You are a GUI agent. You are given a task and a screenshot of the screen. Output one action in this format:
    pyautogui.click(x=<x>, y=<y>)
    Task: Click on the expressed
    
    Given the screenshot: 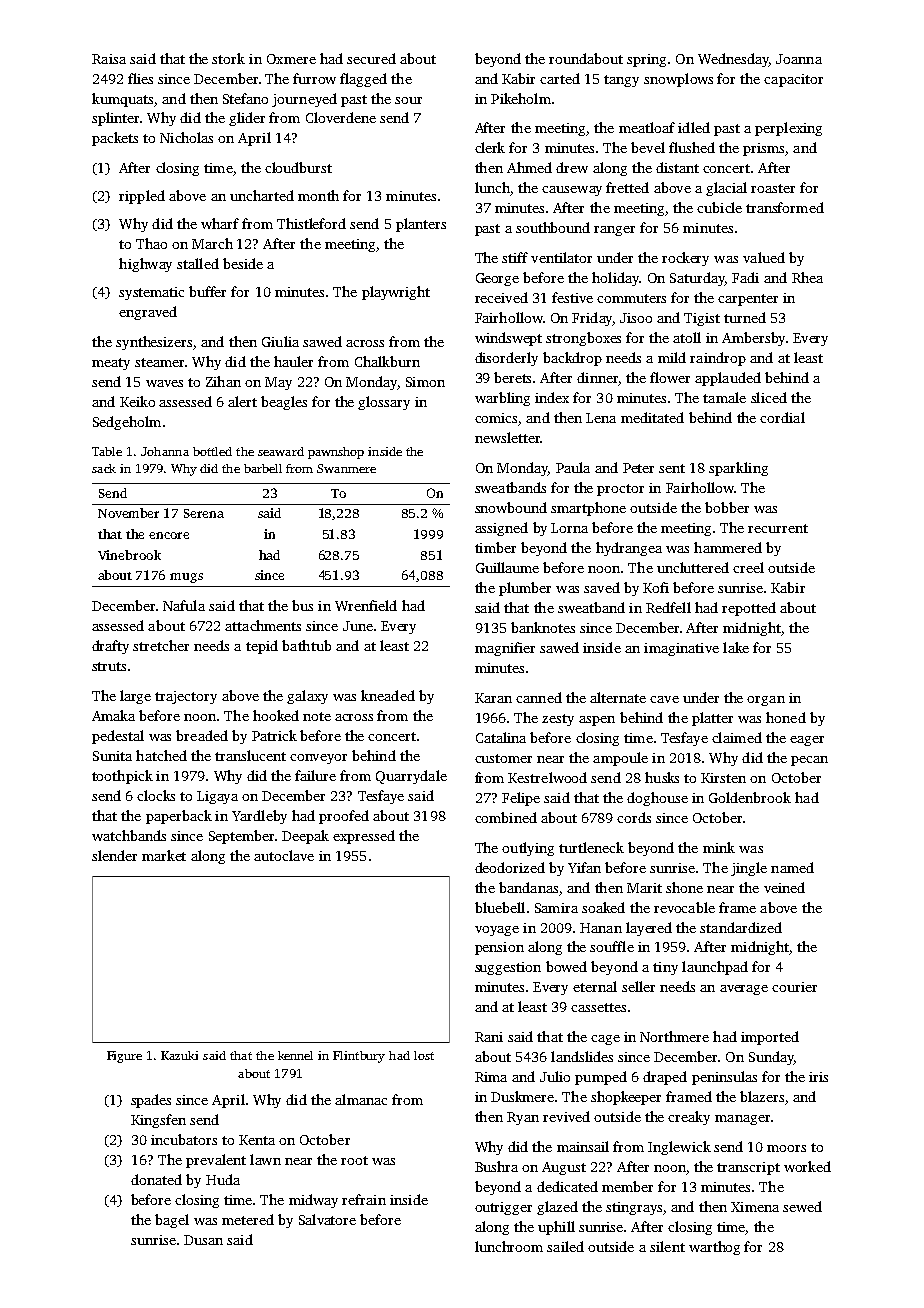 What is the action you would take?
    pyautogui.click(x=364, y=837)
